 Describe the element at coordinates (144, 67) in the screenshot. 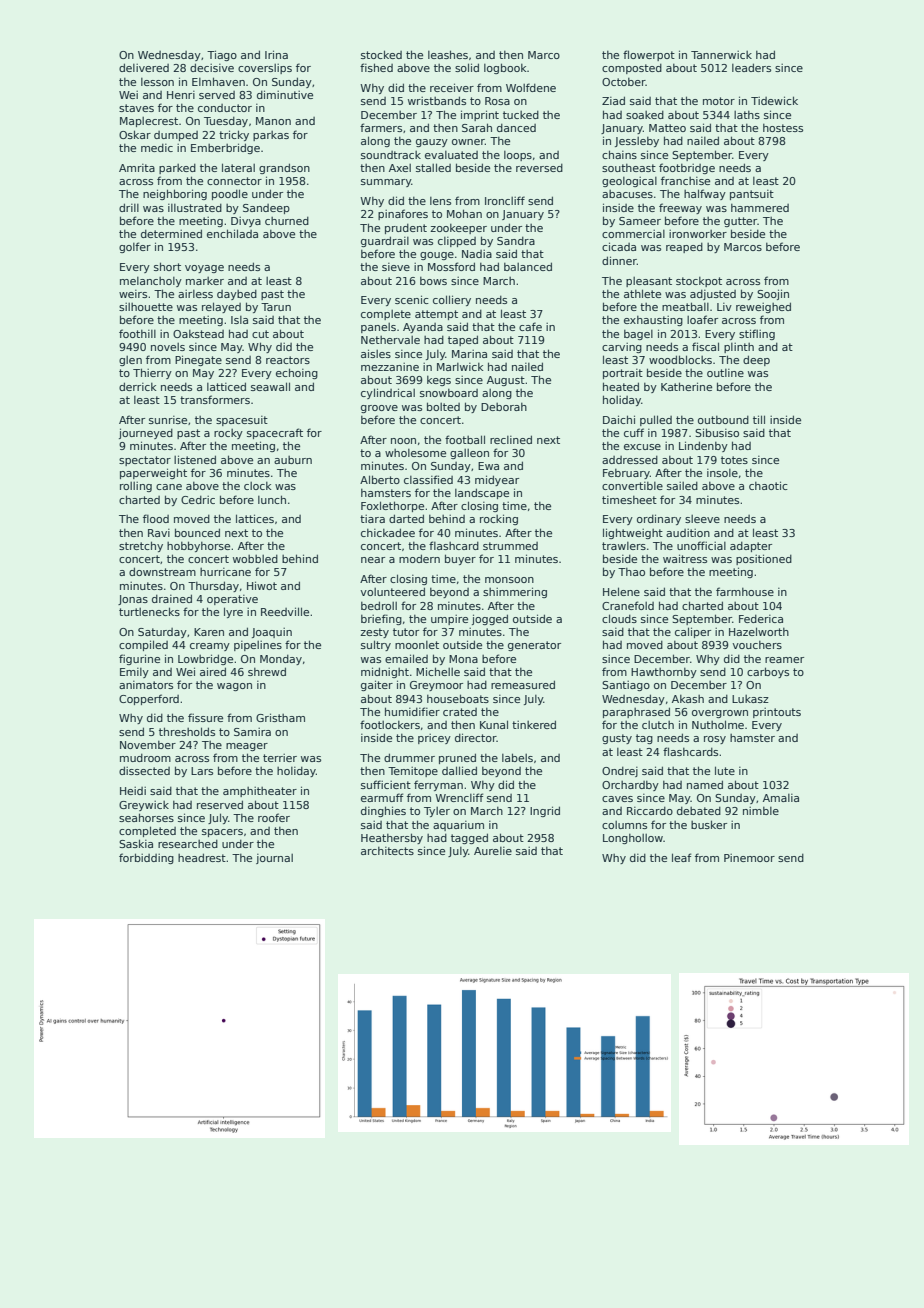

I see `delivered` at that location.
